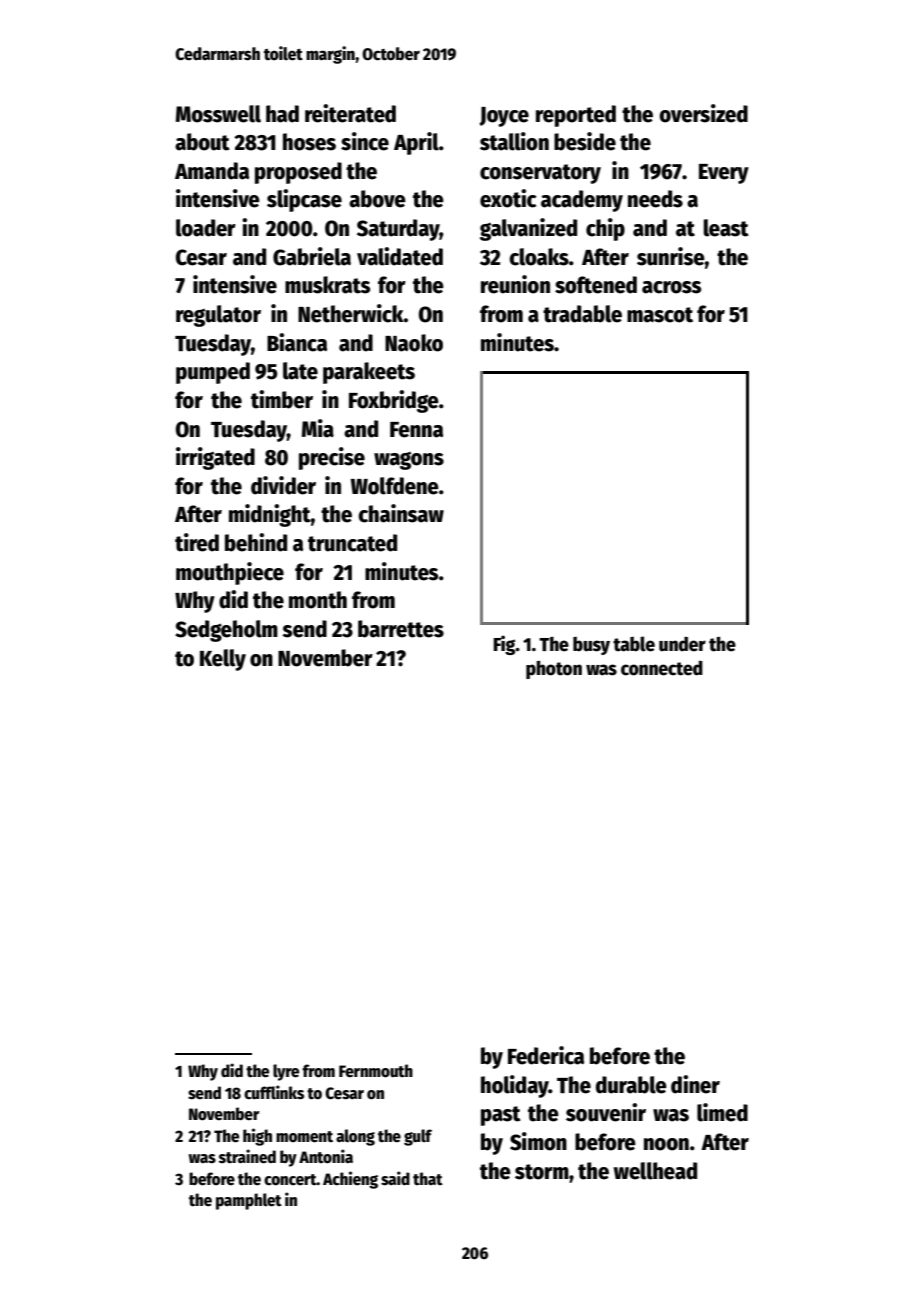 Image resolution: width=924 pixels, height=1311 pixels. I want to click on lyre, so click(286, 1072).
